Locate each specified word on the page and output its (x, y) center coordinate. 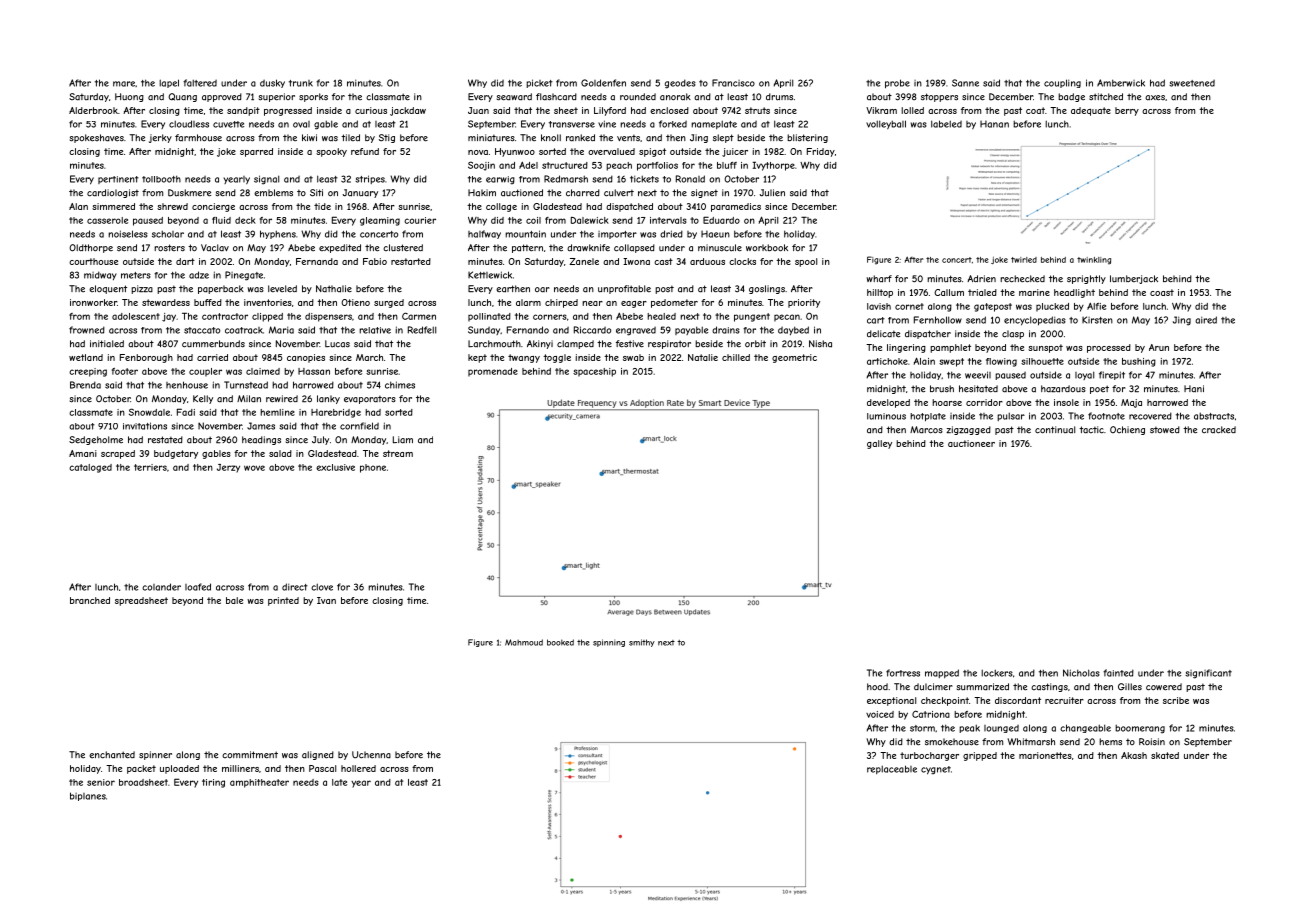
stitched (1106, 97)
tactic (1091, 430)
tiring (213, 783)
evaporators (370, 399)
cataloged (90, 468)
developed (888, 403)
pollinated (489, 317)
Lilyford (610, 111)
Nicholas (1081, 673)
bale (234, 600)
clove (322, 587)
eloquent (108, 289)
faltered (200, 83)
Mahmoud (524, 642)
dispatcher (928, 334)
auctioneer (971, 443)
